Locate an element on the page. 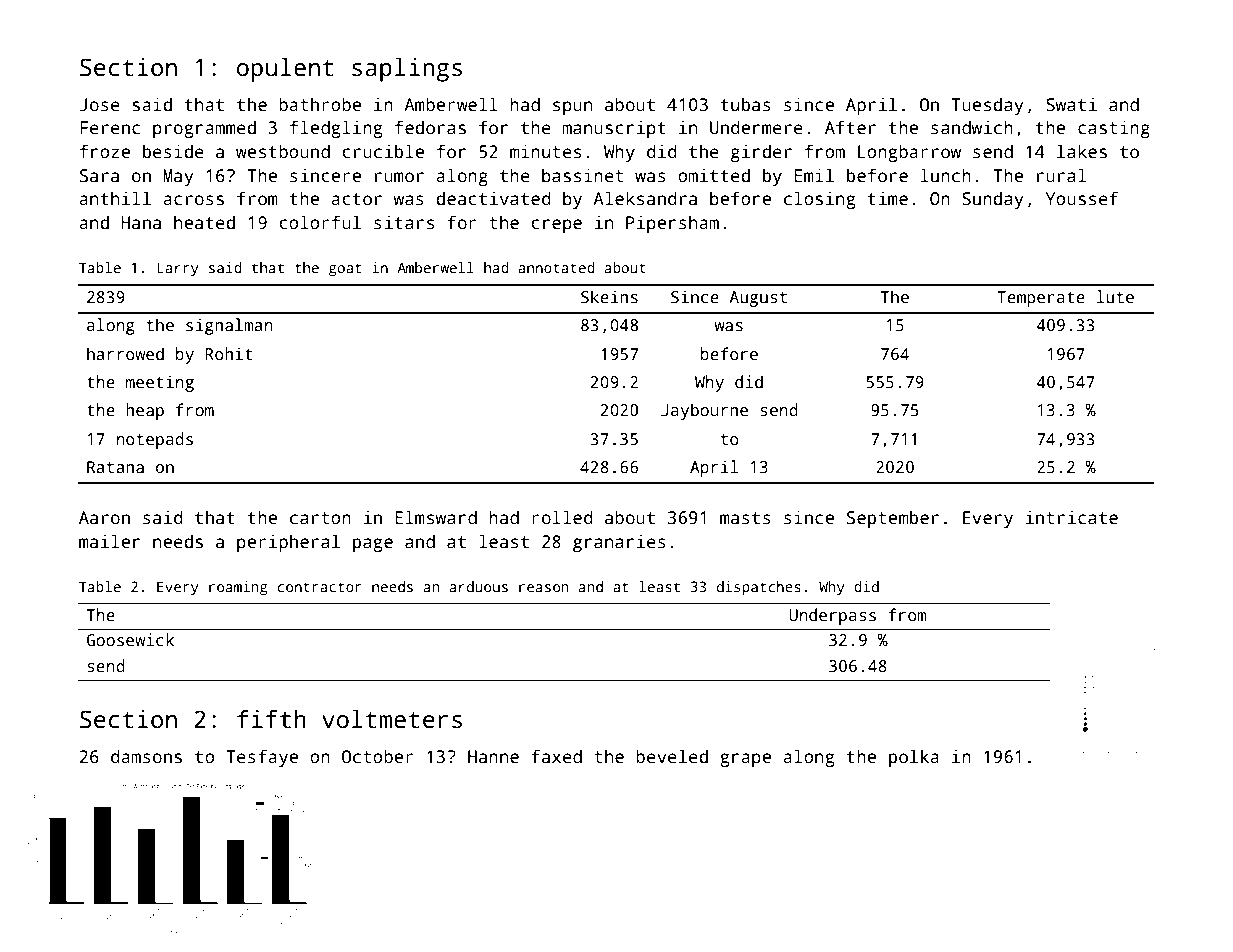  Goosewick is located at coordinates (130, 640).
